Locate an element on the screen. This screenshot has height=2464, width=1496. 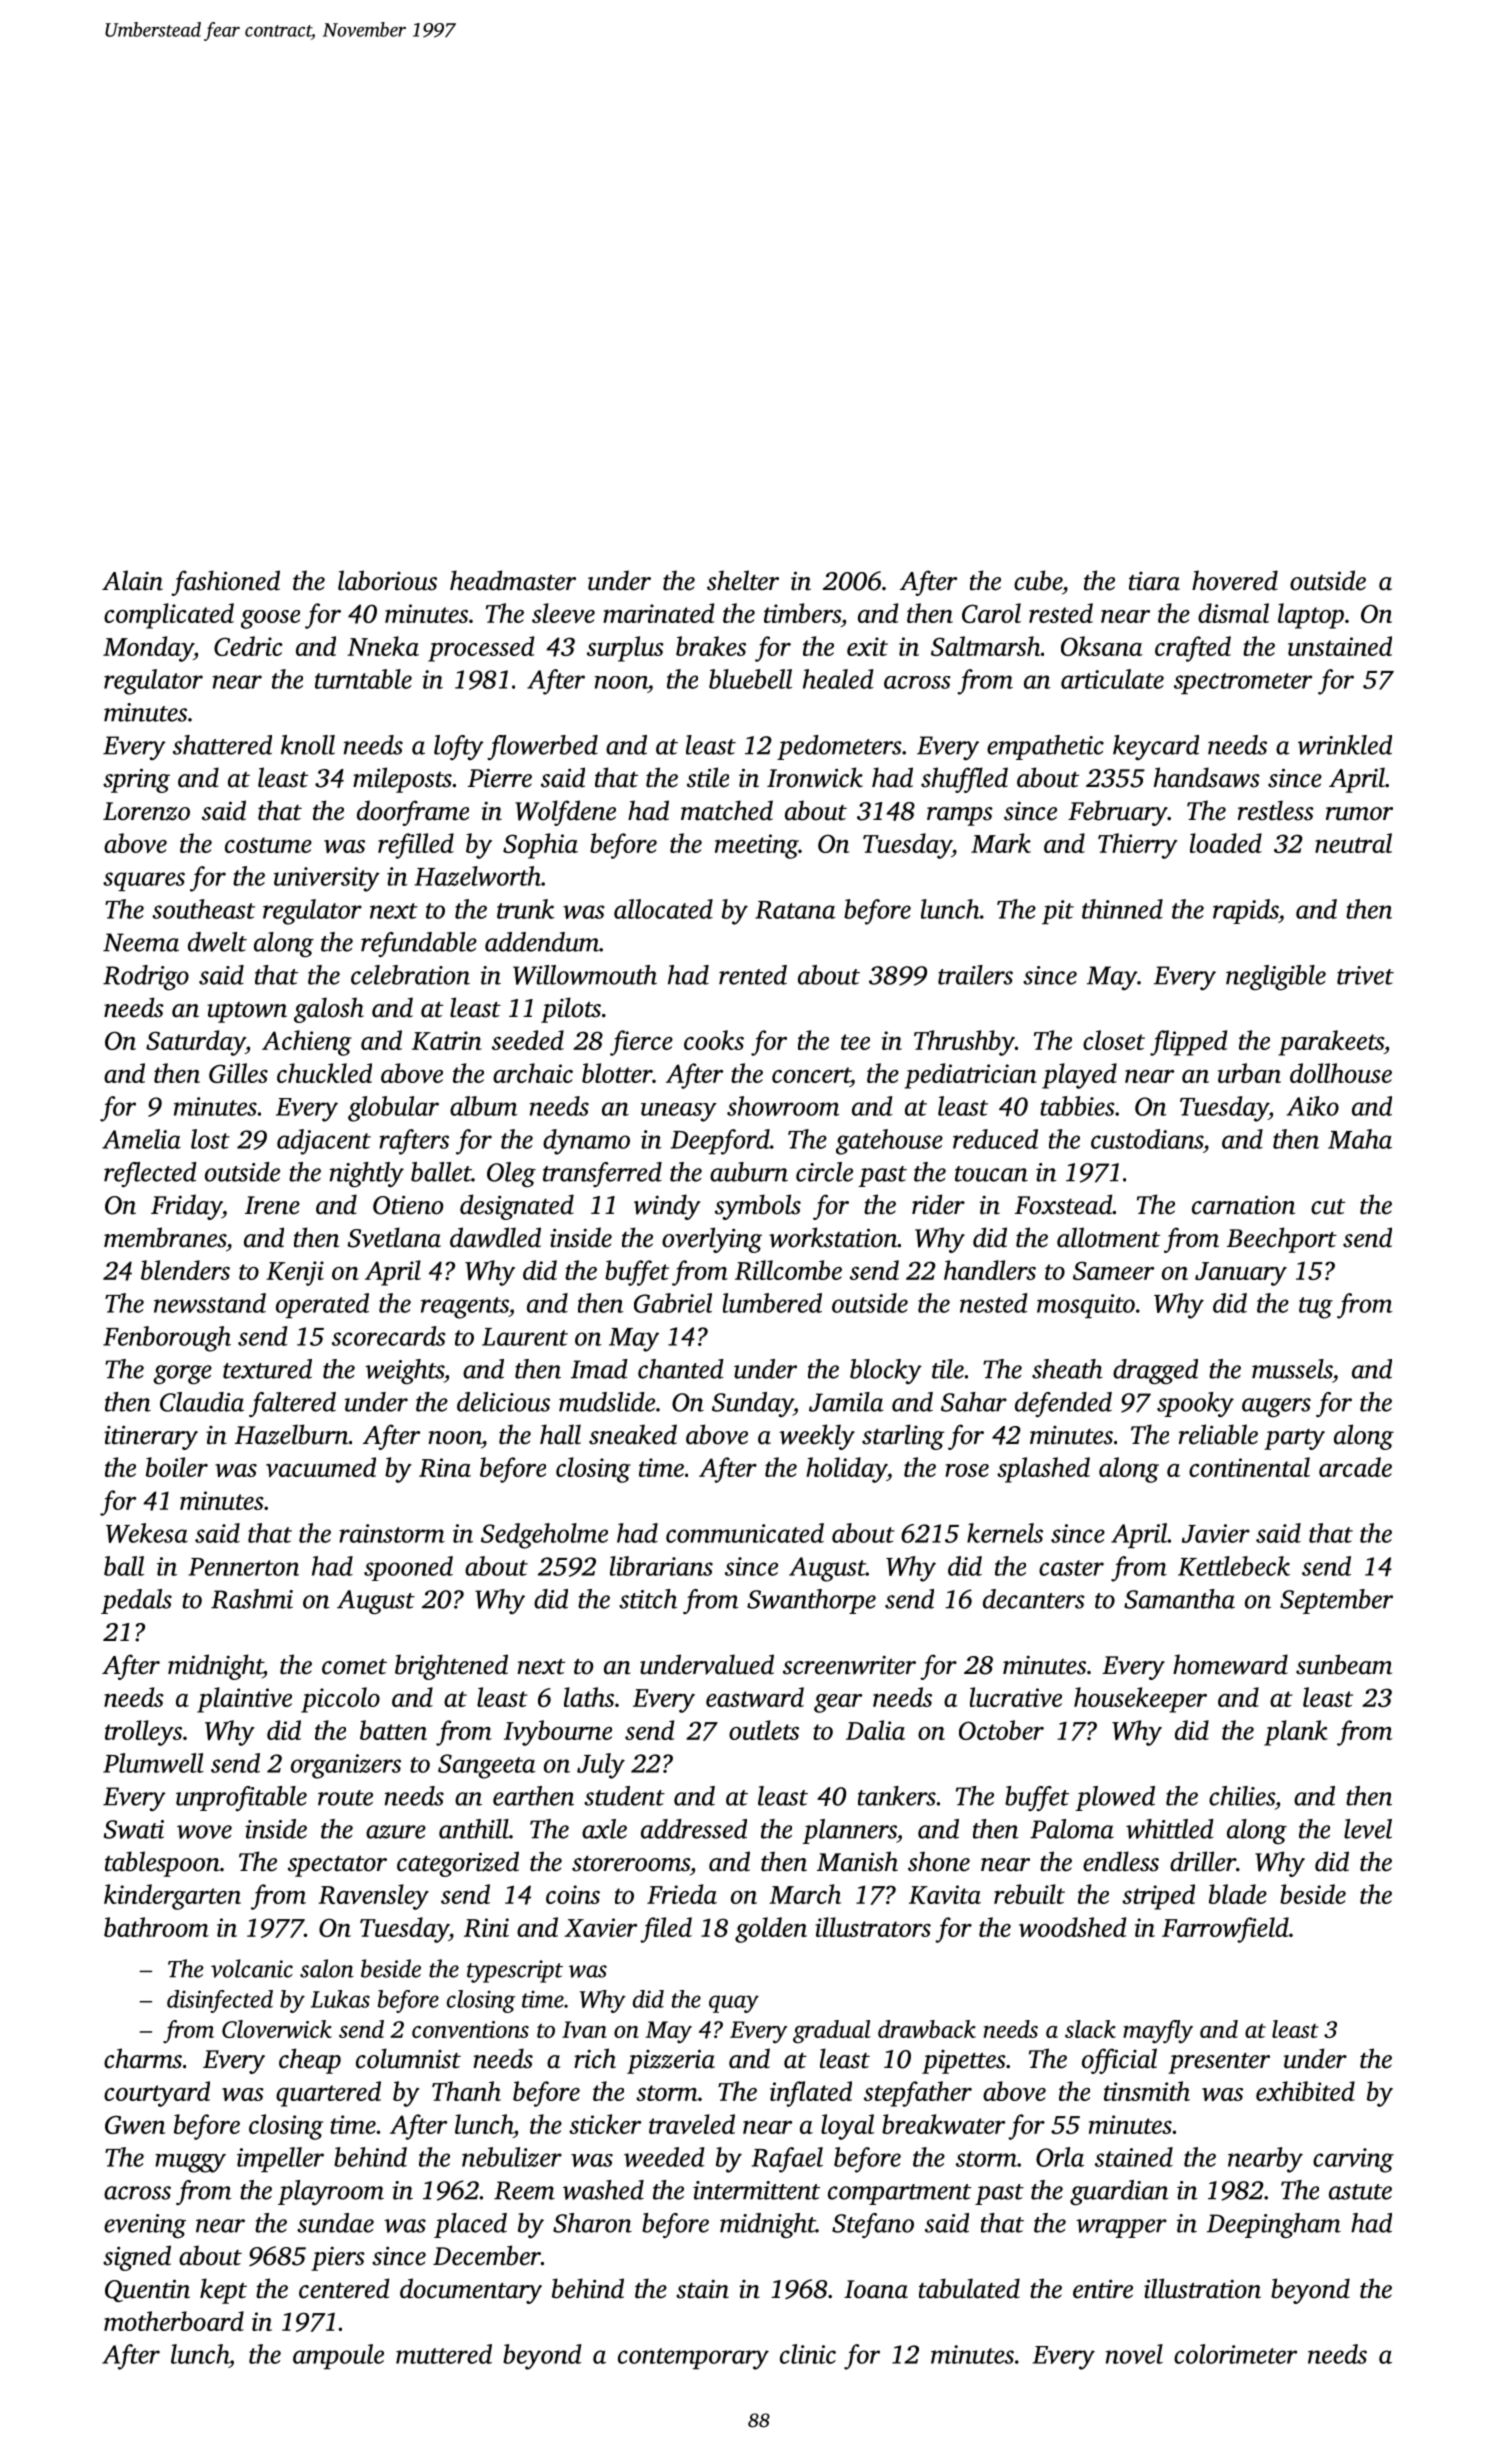
muttered is located at coordinates (444, 2354).
